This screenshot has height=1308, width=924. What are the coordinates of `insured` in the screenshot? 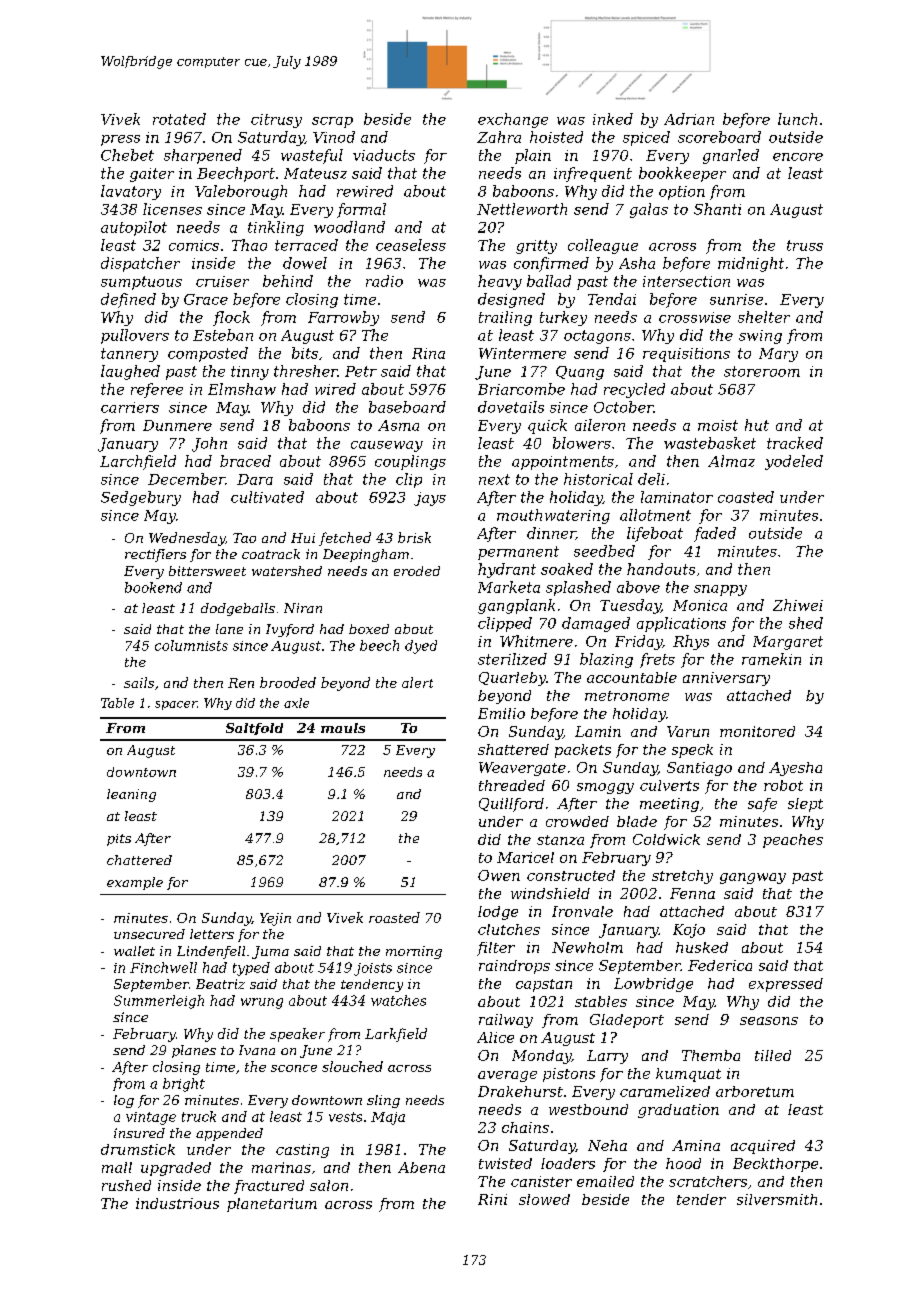 It's located at (139, 1133).
